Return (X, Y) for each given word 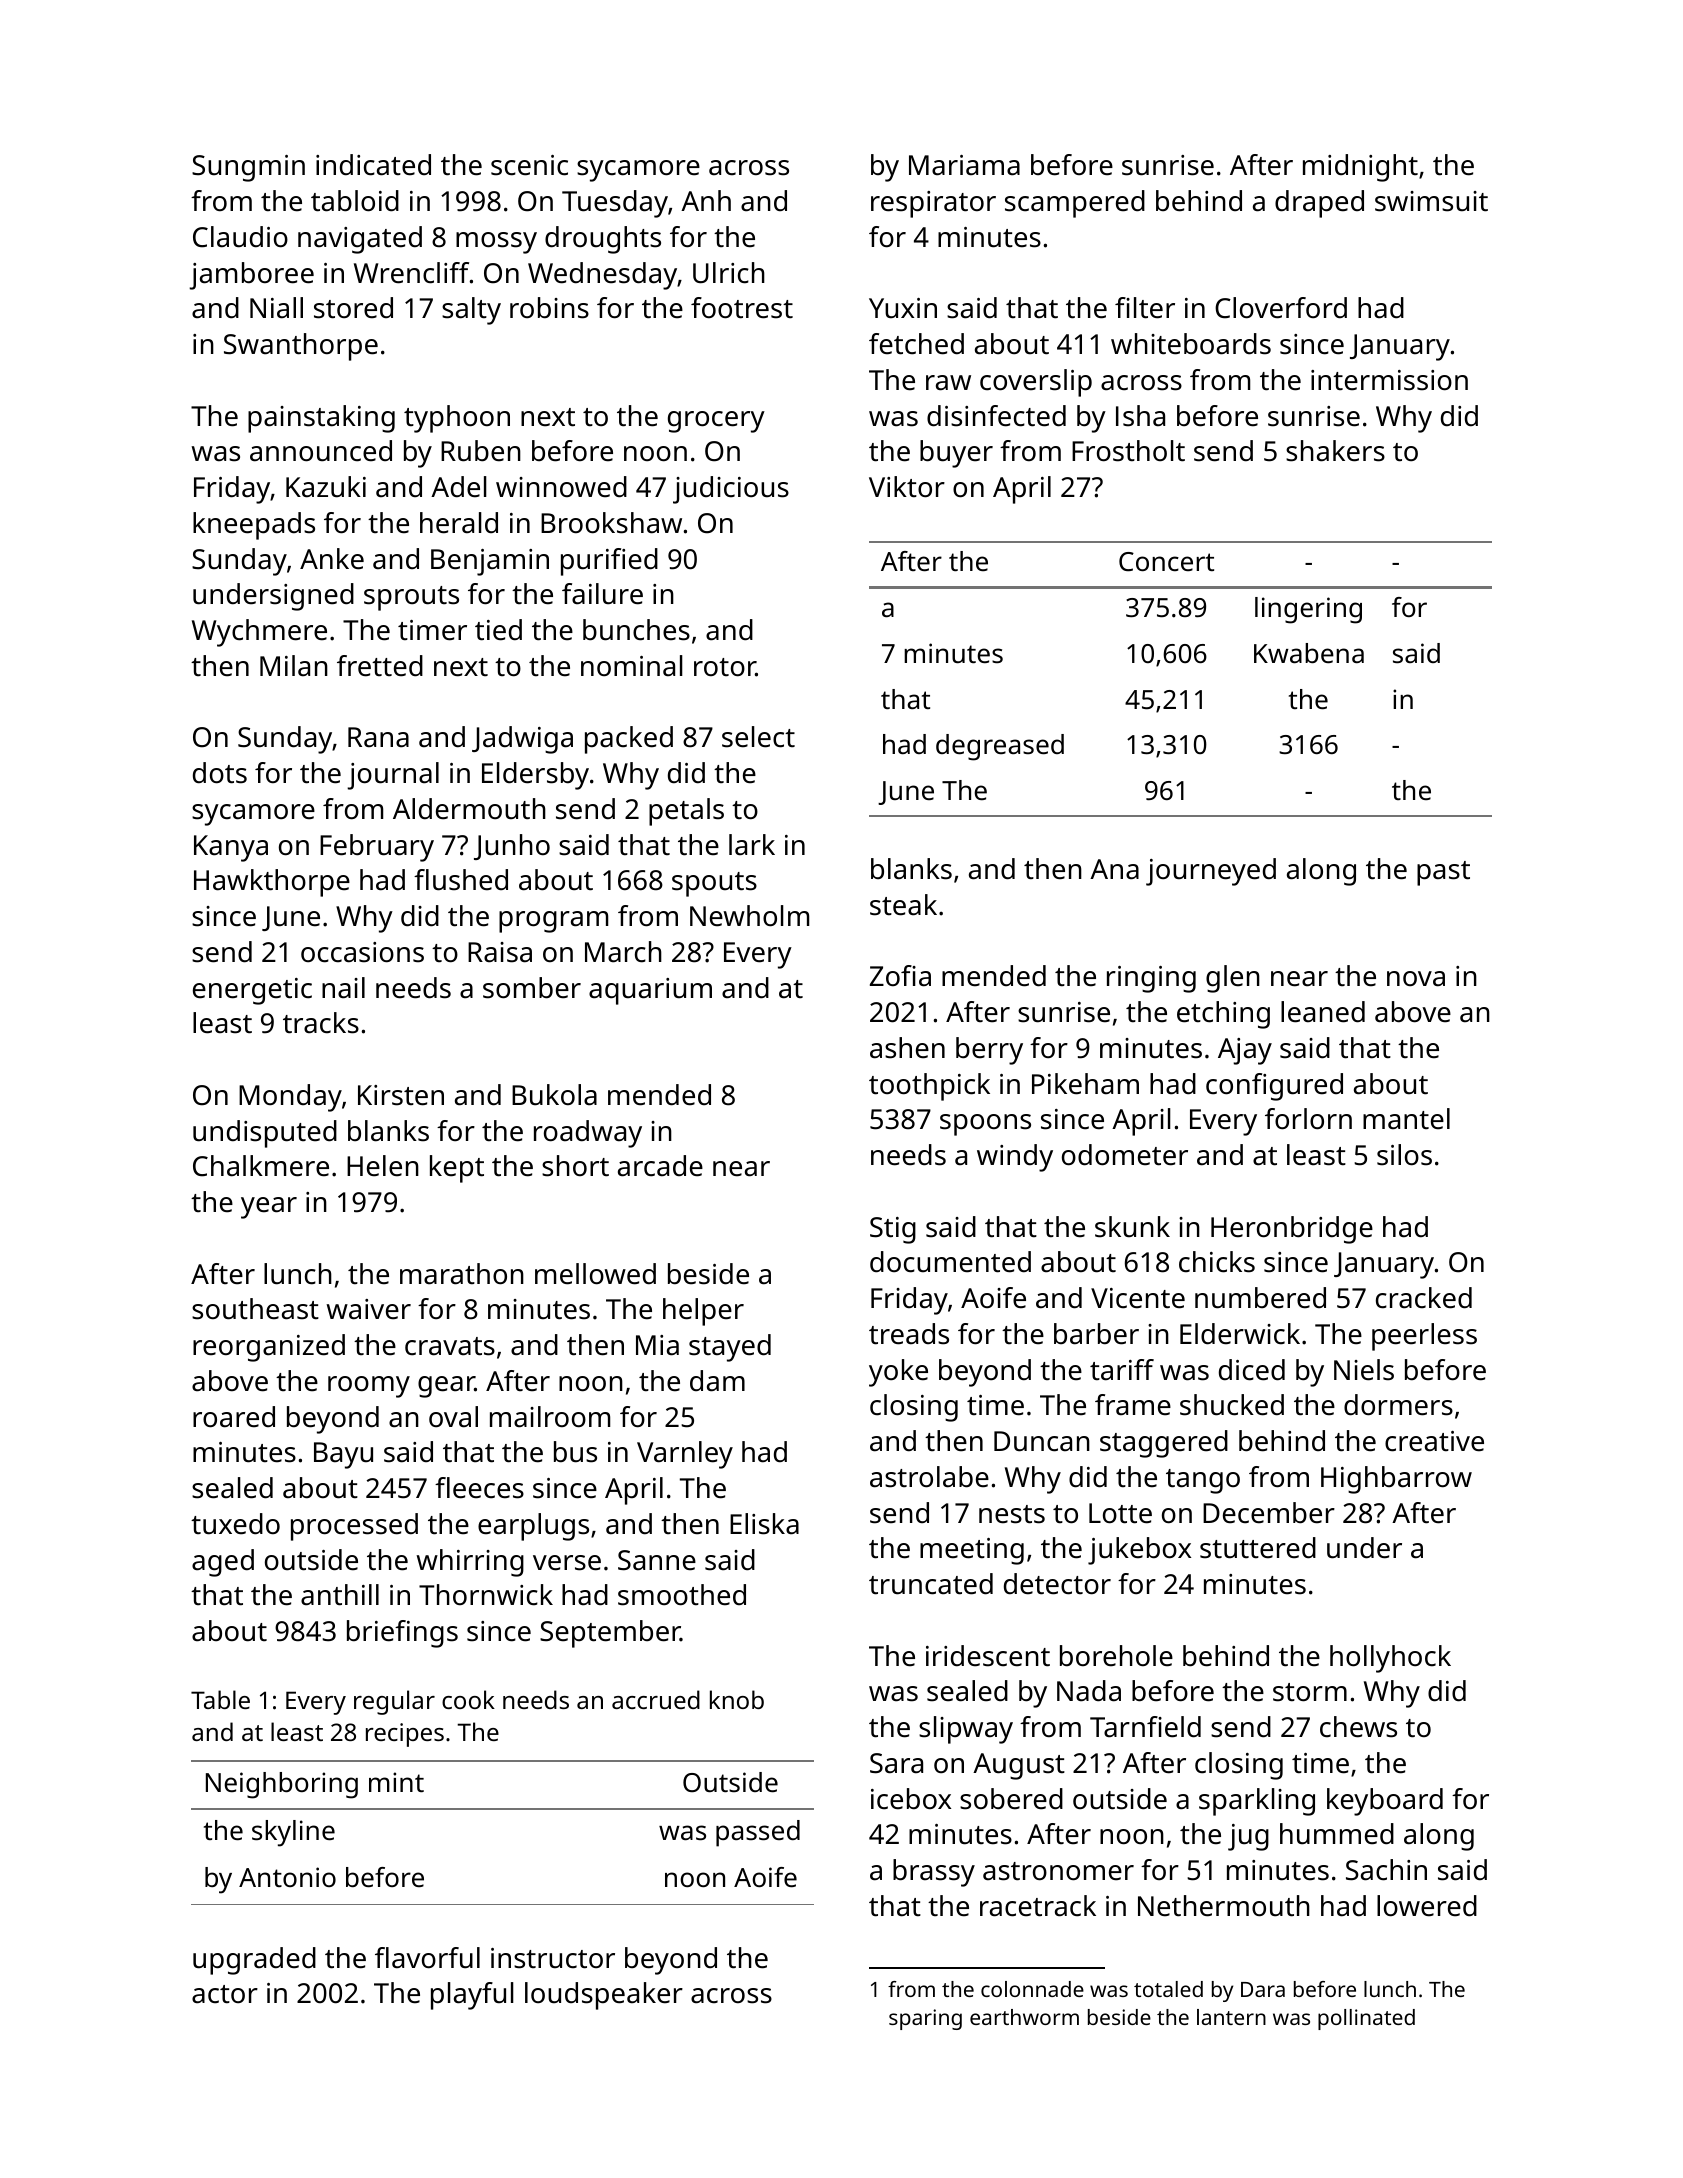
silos (1404, 1155)
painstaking (321, 419)
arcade (660, 1166)
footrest (742, 308)
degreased (1000, 747)
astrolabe (929, 1477)
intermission (1389, 380)
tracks (321, 1023)
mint (396, 1782)
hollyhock (1390, 1659)
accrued (656, 1699)
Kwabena (1309, 653)
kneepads (254, 526)
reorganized (269, 1348)
